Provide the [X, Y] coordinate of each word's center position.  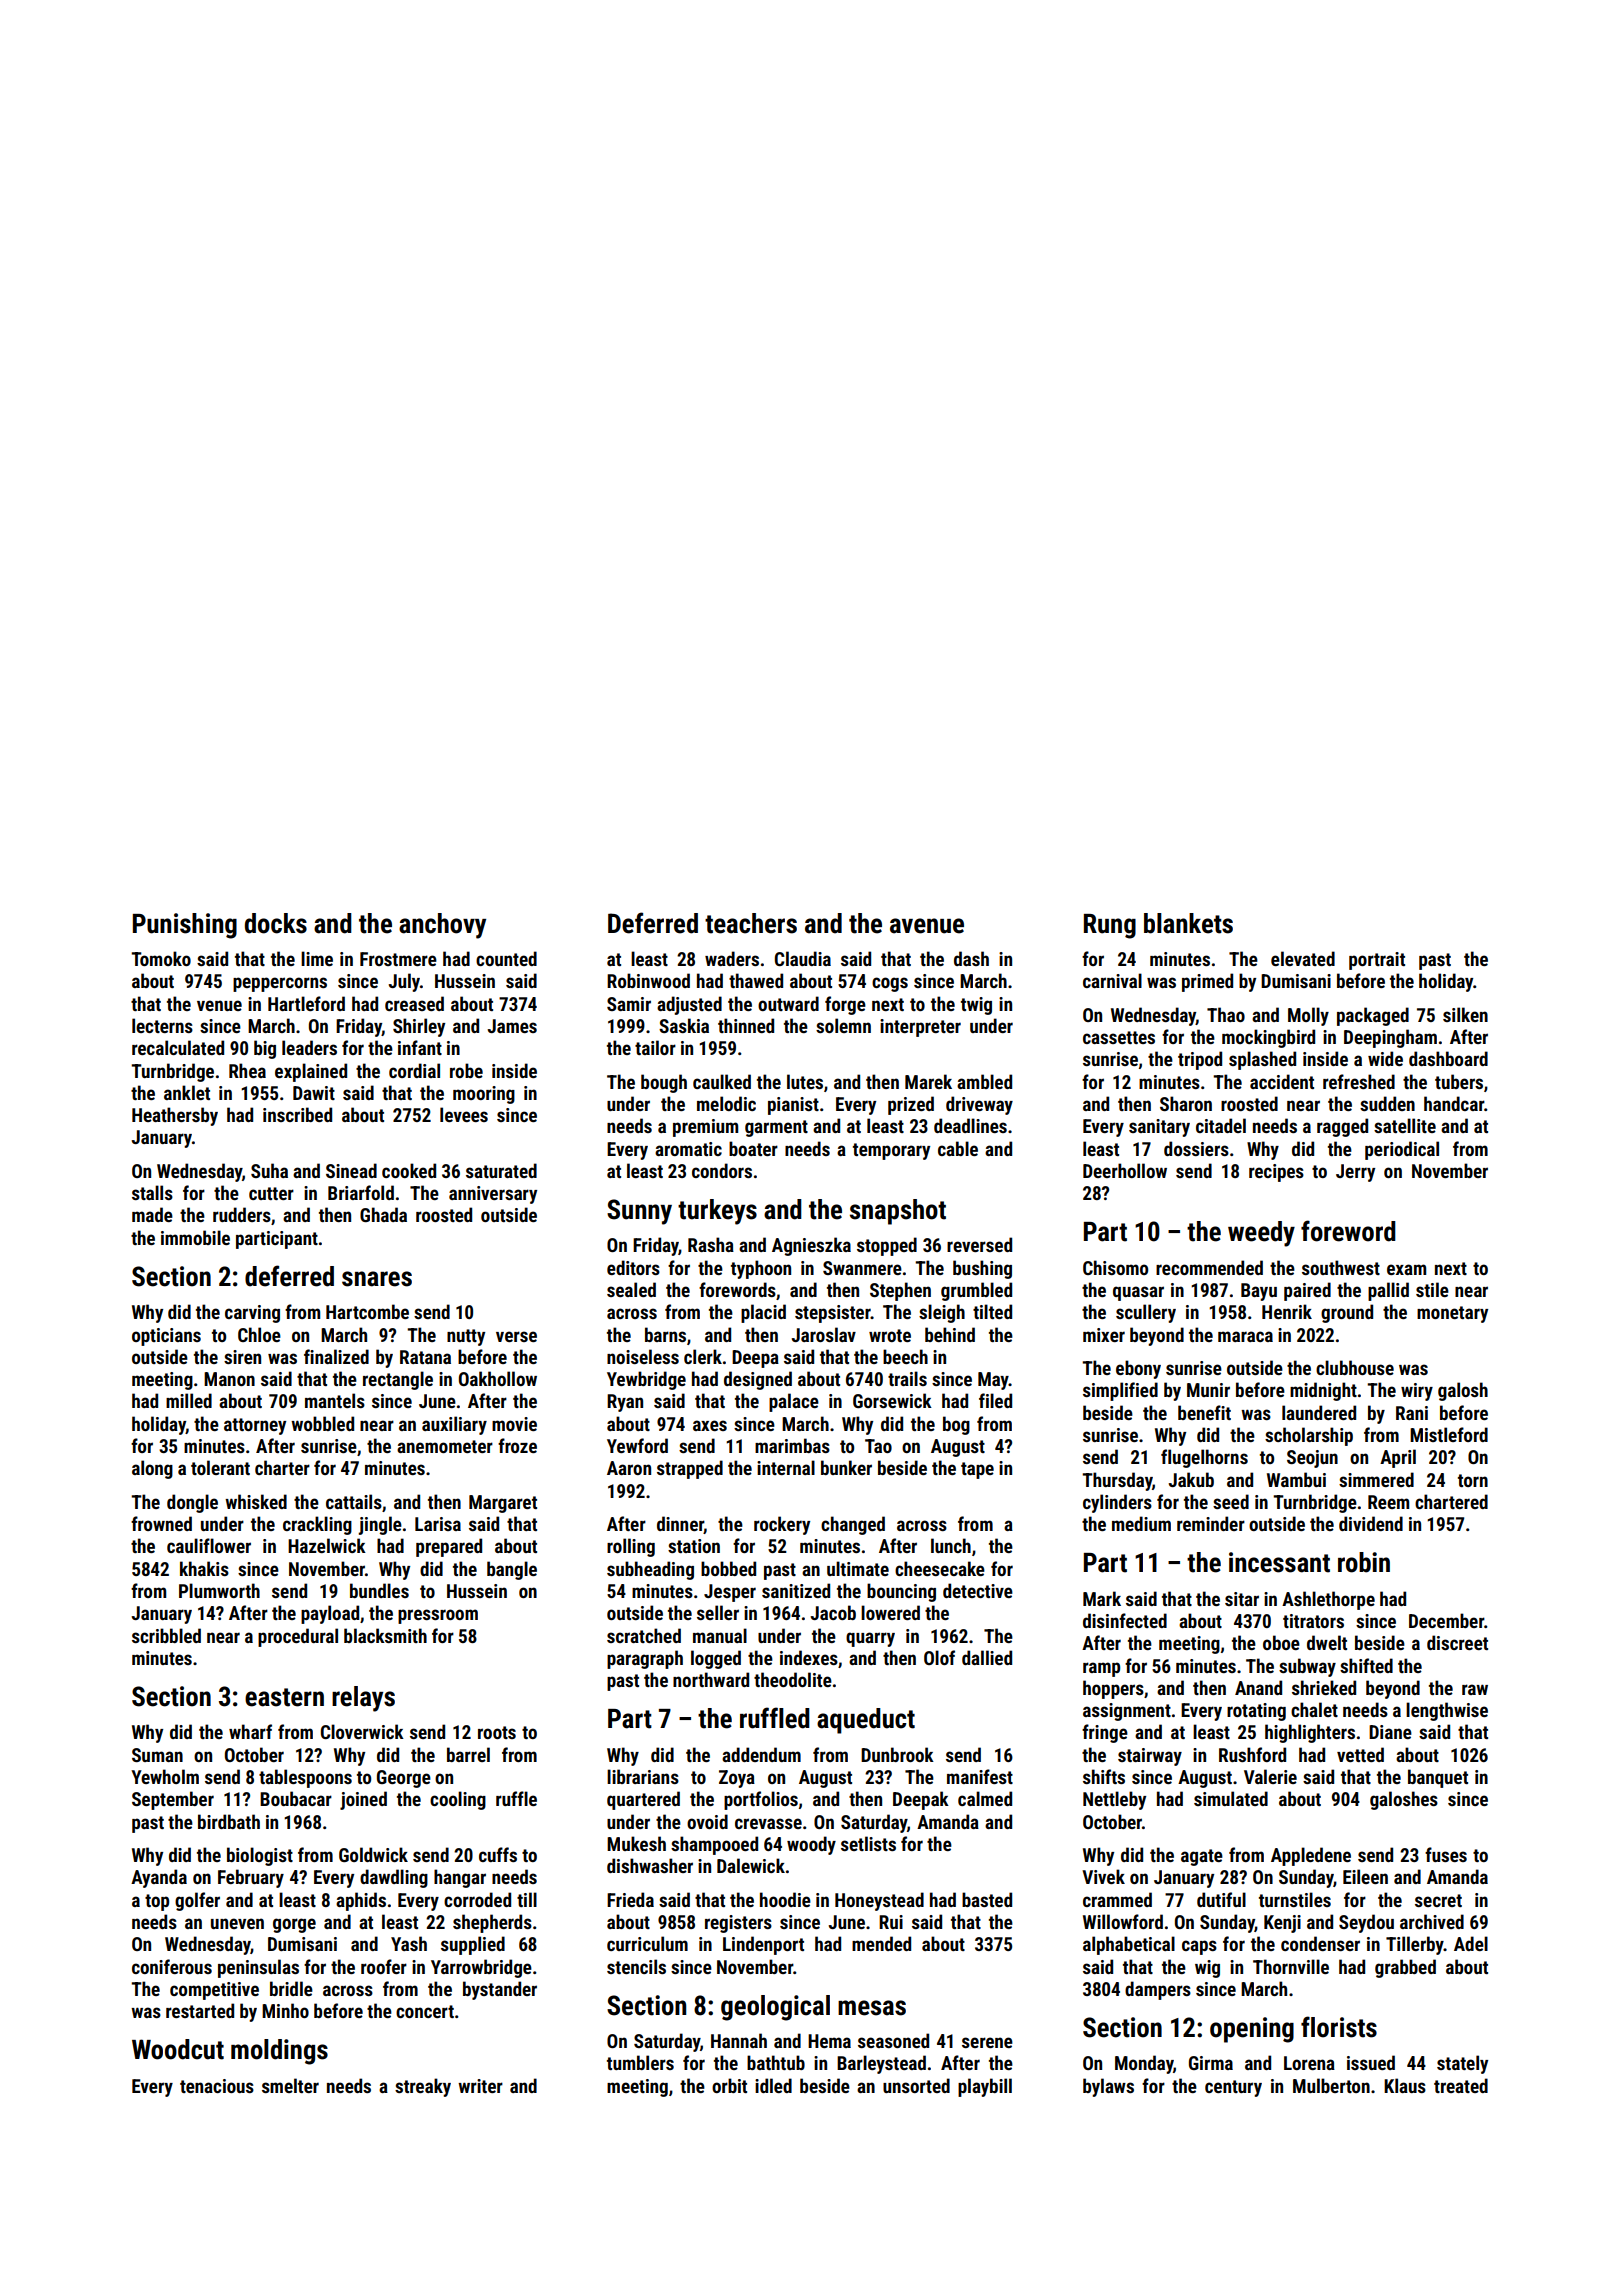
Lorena [1309, 2063]
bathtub [776, 2062]
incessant [1279, 1562]
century [1233, 2088]
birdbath [229, 1821]
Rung [1110, 926]
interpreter [920, 1028]
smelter [290, 2085]
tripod [1200, 1060]
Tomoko [161, 958]
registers [738, 1924]
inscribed [297, 1114]
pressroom [438, 1616]
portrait [1377, 961]
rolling [631, 1547]
